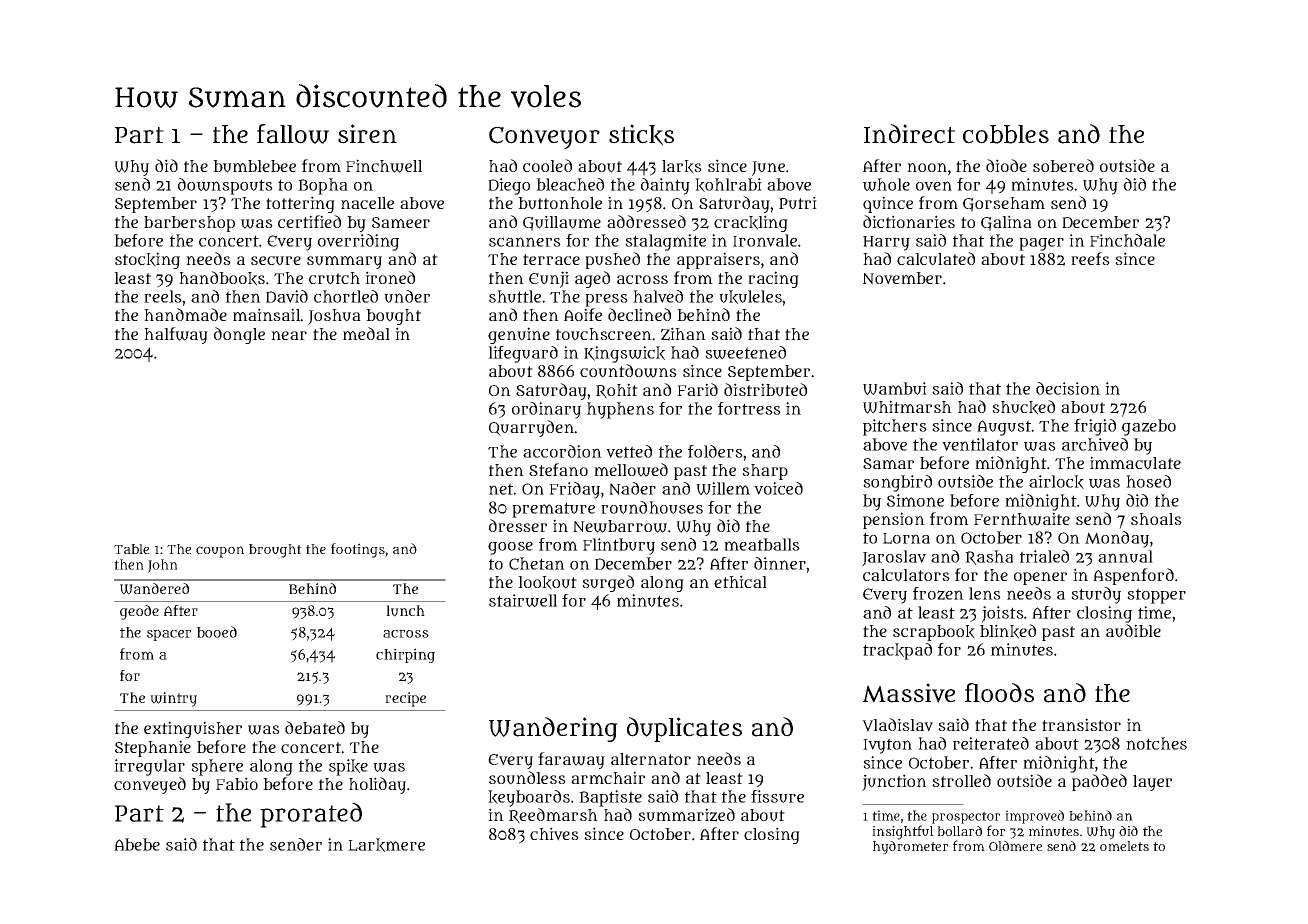  I want to click on cobbles, so click(1006, 134).
